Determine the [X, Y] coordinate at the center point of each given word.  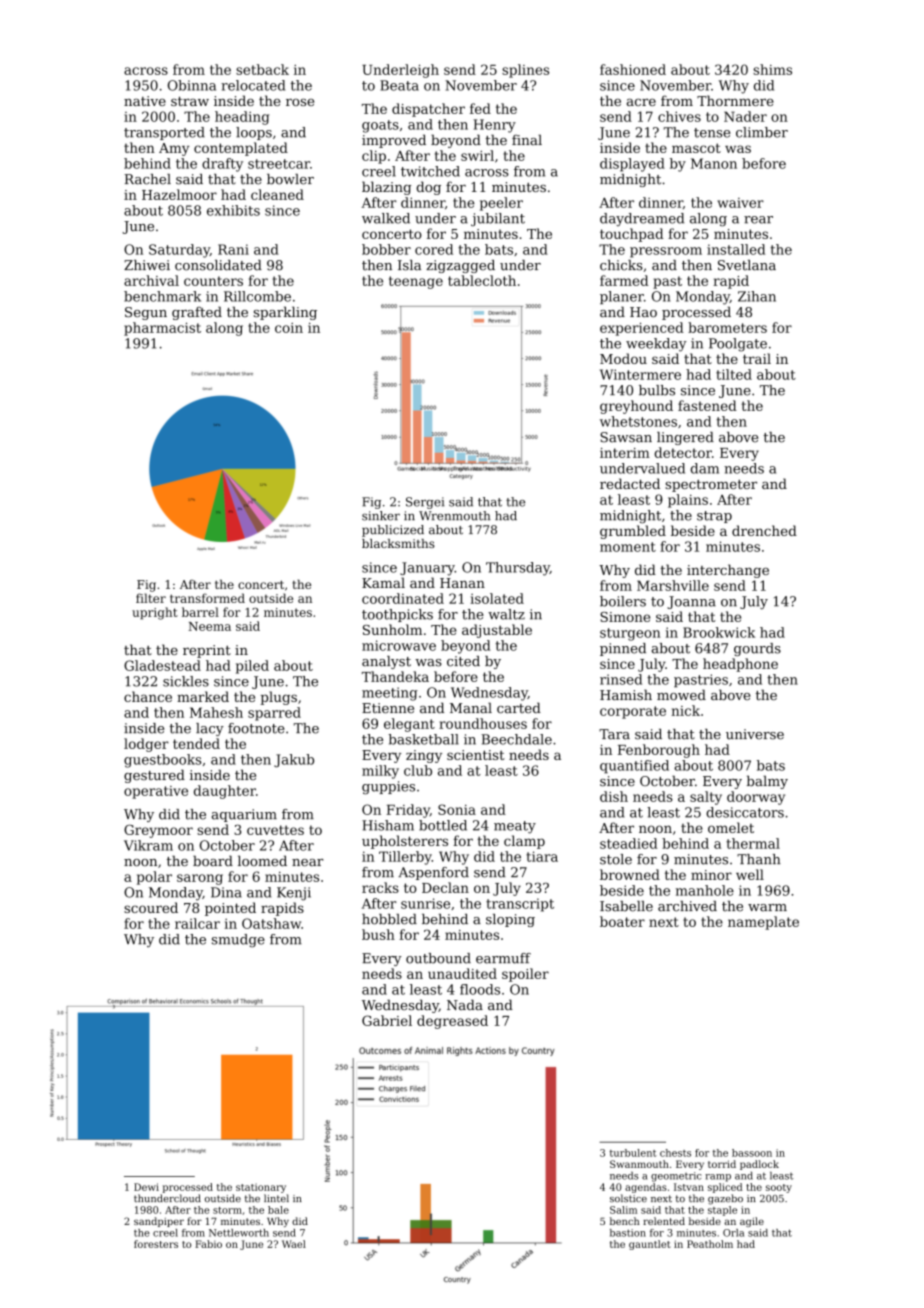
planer [622, 297]
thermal [753, 843]
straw [190, 101]
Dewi [146, 1187]
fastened [707, 405]
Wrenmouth [454, 516]
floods [480, 989]
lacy [210, 729]
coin [289, 328]
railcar [197, 923]
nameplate [763, 923]
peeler [501, 204]
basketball [424, 739]
